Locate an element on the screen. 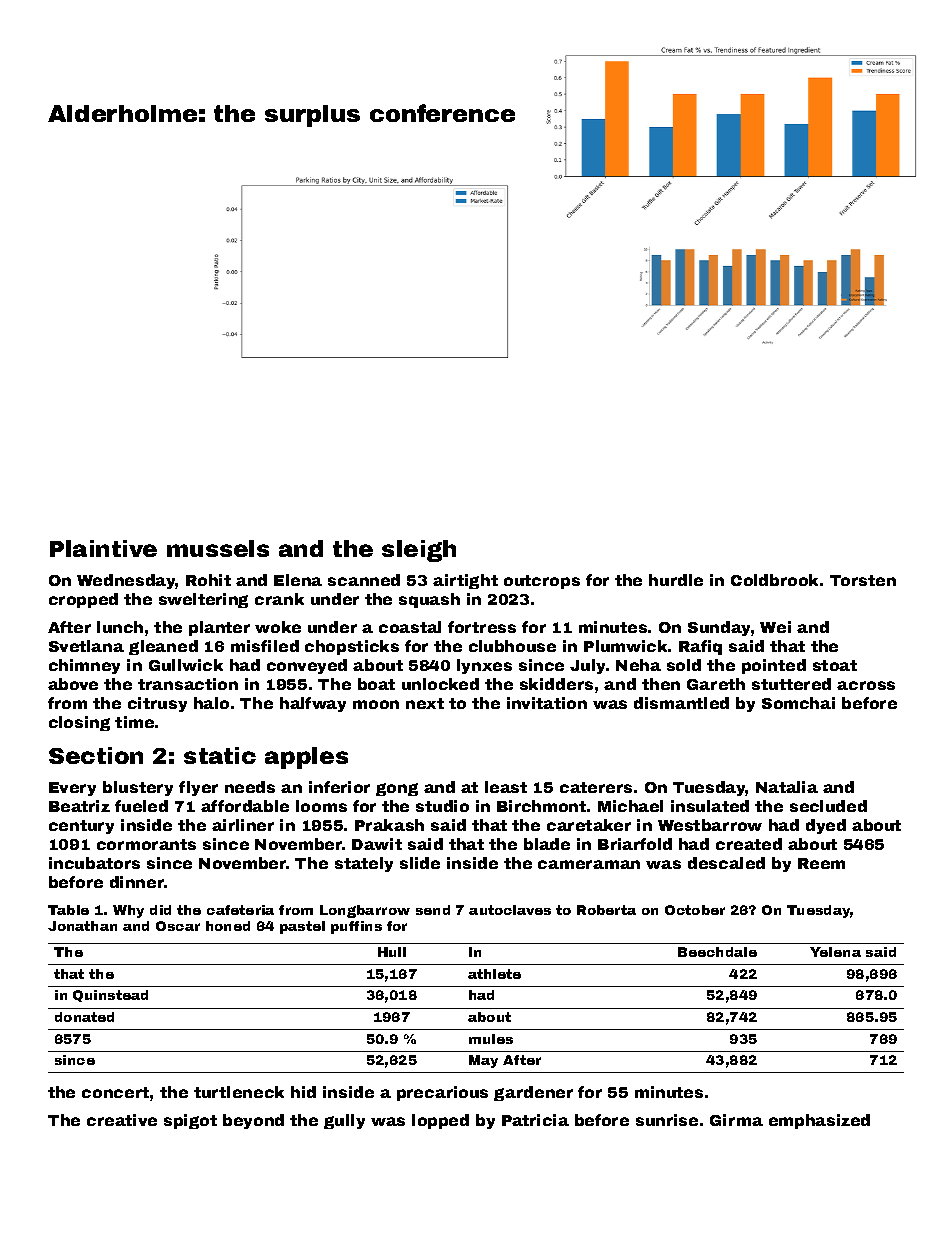 The width and height of the screenshot is (952, 1233). mussels is located at coordinates (218, 548).
